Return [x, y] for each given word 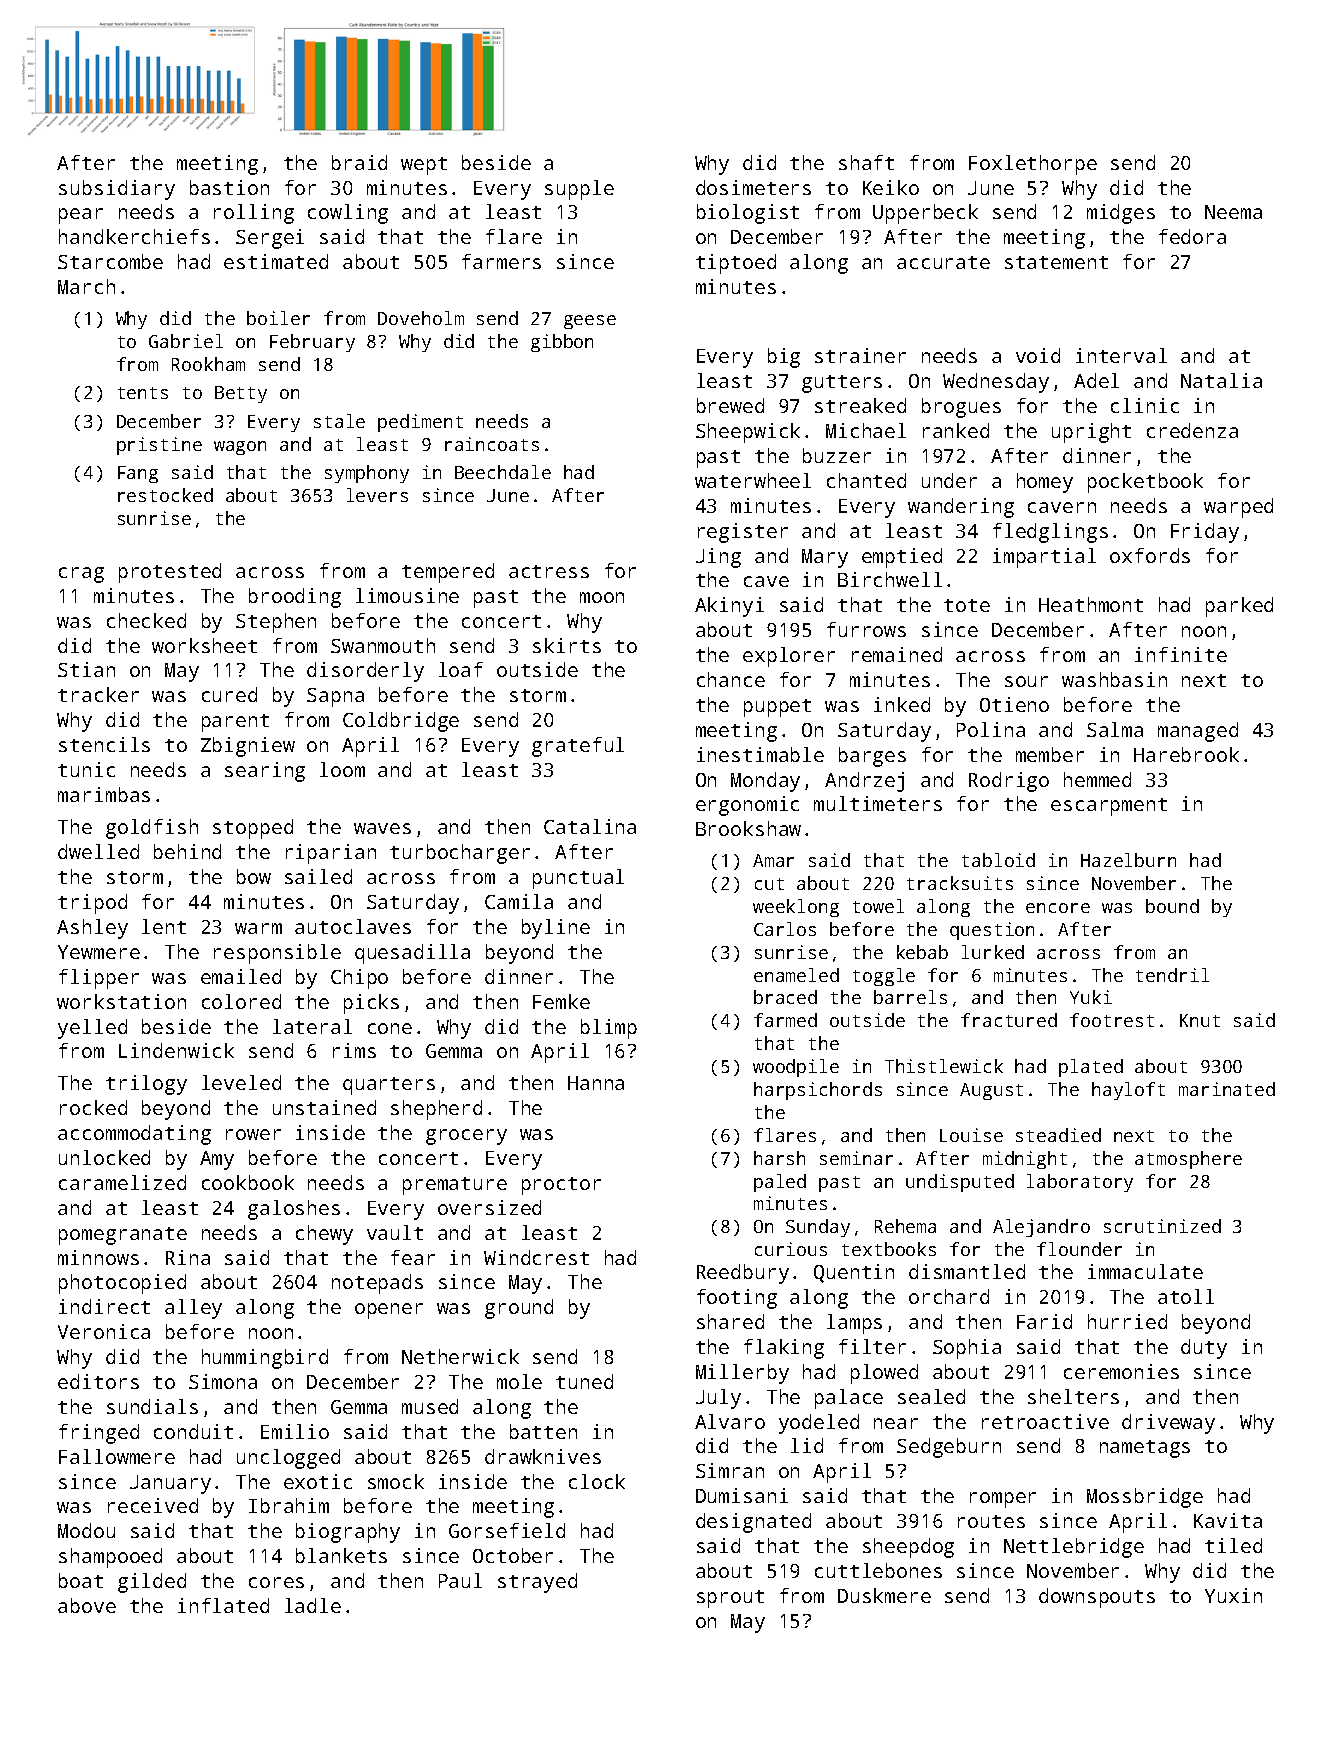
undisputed [960, 1183]
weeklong [796, 908]
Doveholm [421, 318]
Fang [138, 474]
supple [579, 190]
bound [1172, 906]
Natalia [1221, 380]
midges [1121, 214]
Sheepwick [748, 433]
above [87, 1605]
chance [731, 679]
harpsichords [818, 1091]
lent [164, 926]
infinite [1181, 654]
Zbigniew [248, 747]
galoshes [294, 1210]
